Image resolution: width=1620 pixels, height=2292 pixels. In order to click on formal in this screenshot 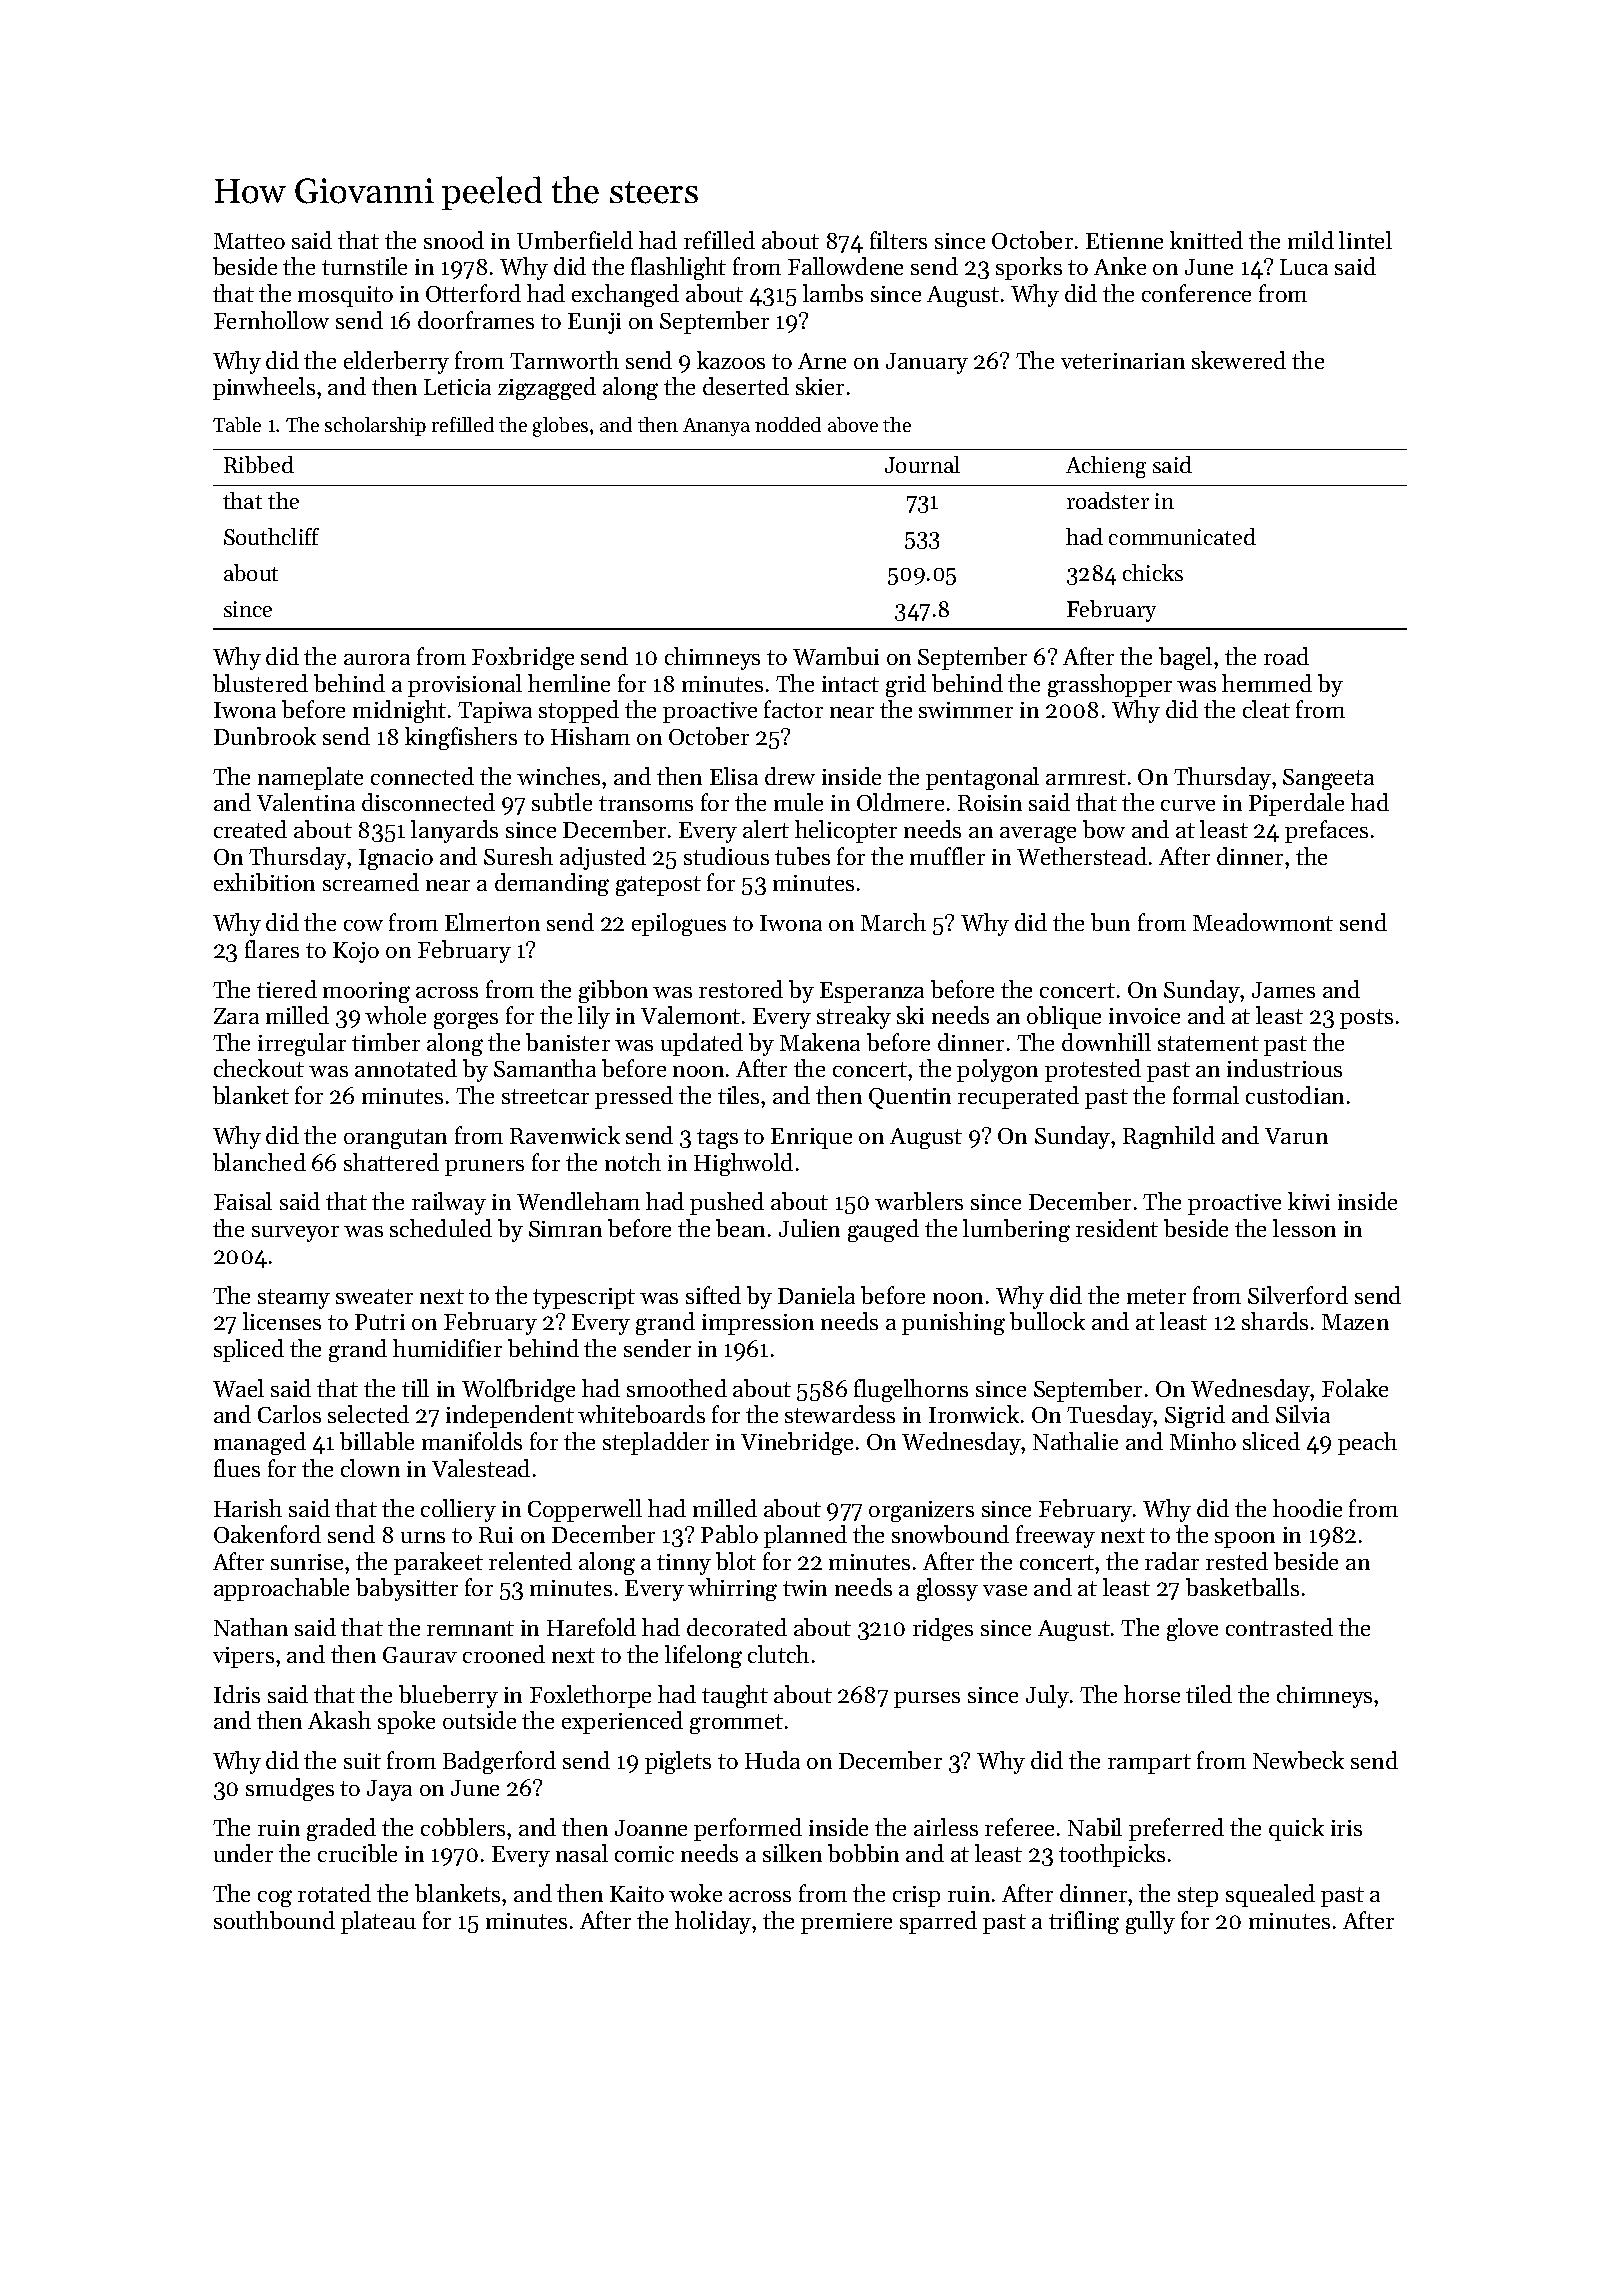, I will do `click(1206, 1095)`.
